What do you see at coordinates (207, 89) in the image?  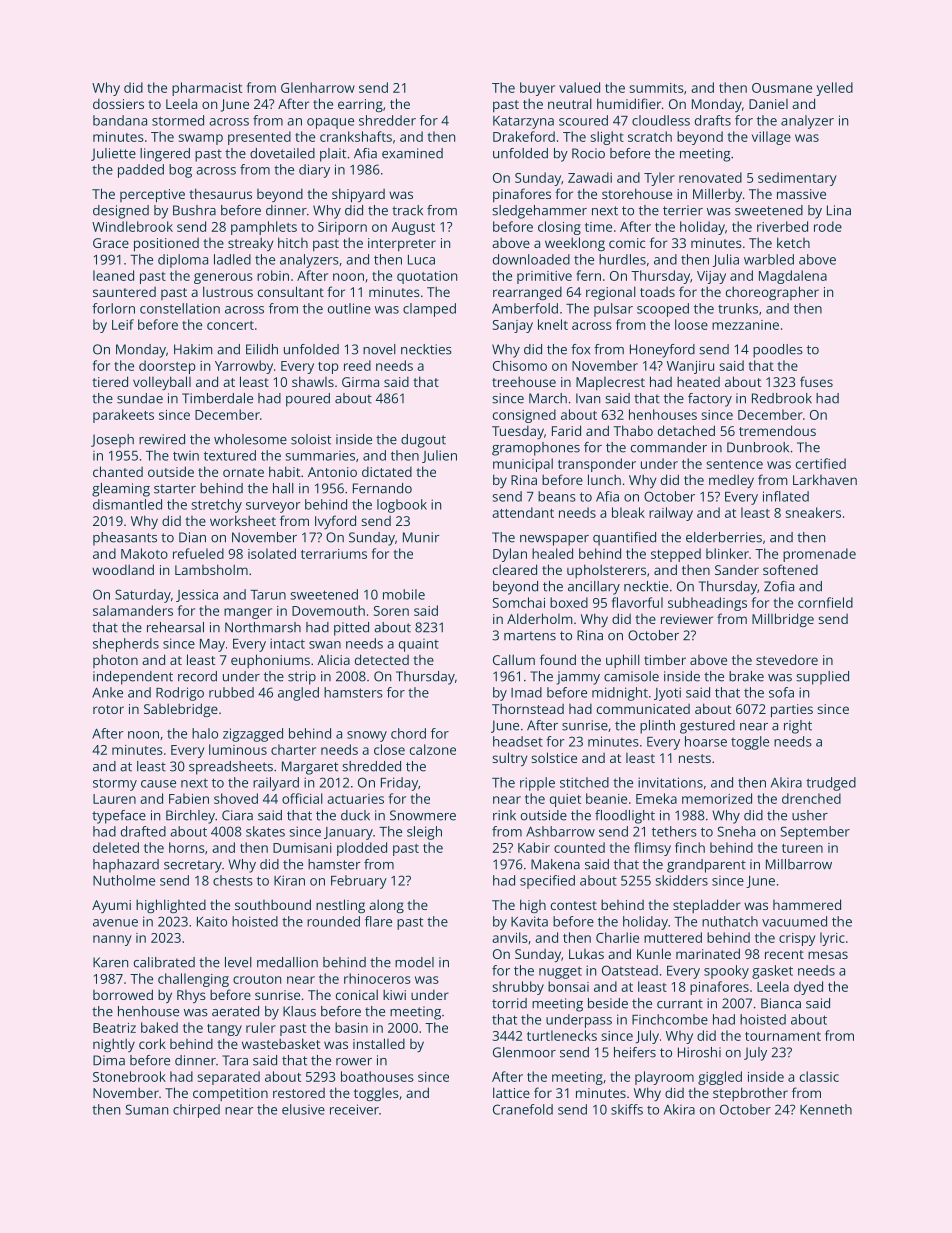 I see `pharmacist` at bounding box center [207, 89].
